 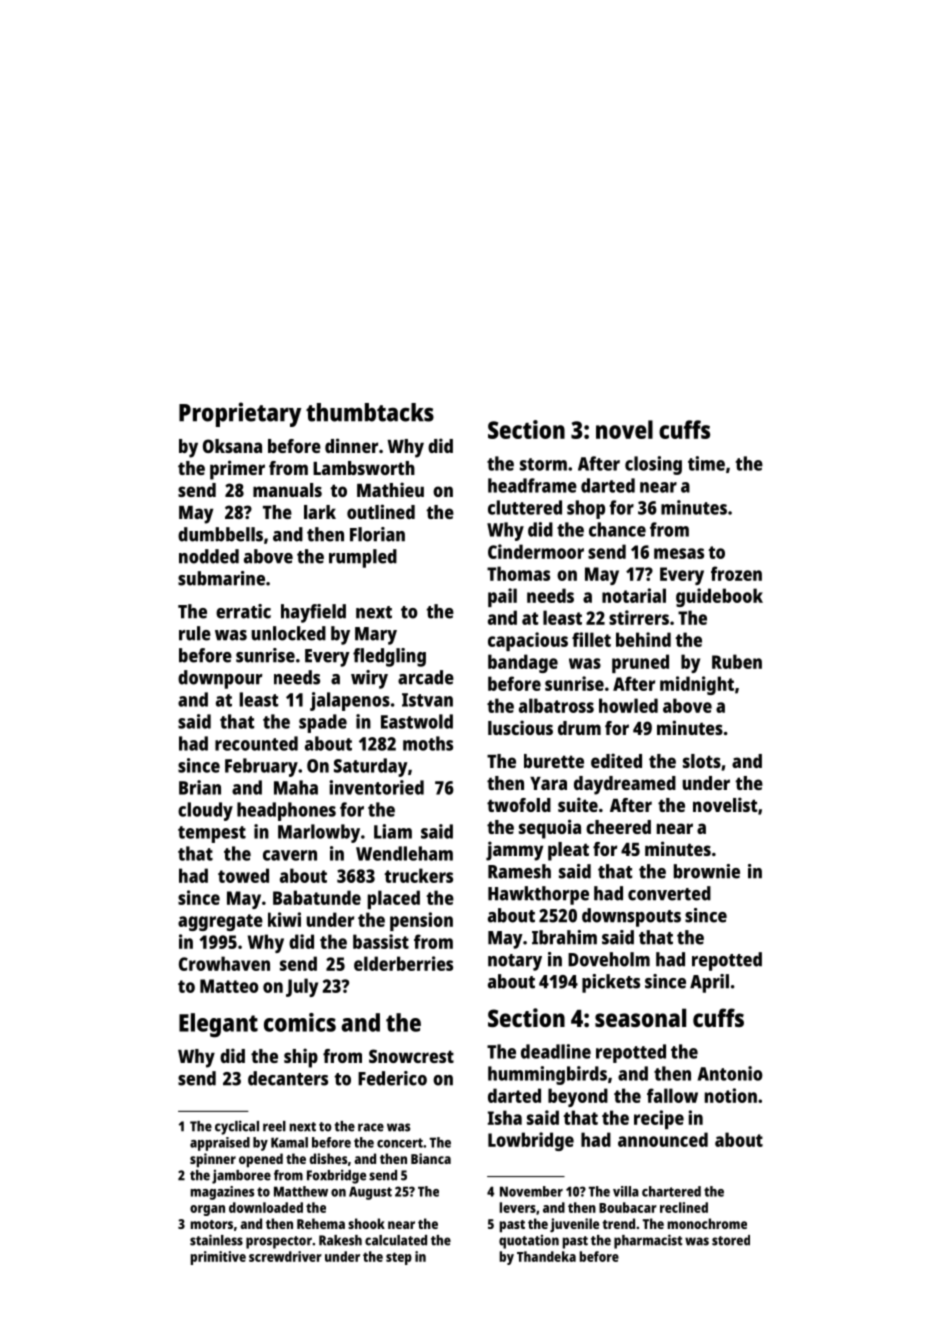 I want to click on stored, so click(x=731, y=1240).
